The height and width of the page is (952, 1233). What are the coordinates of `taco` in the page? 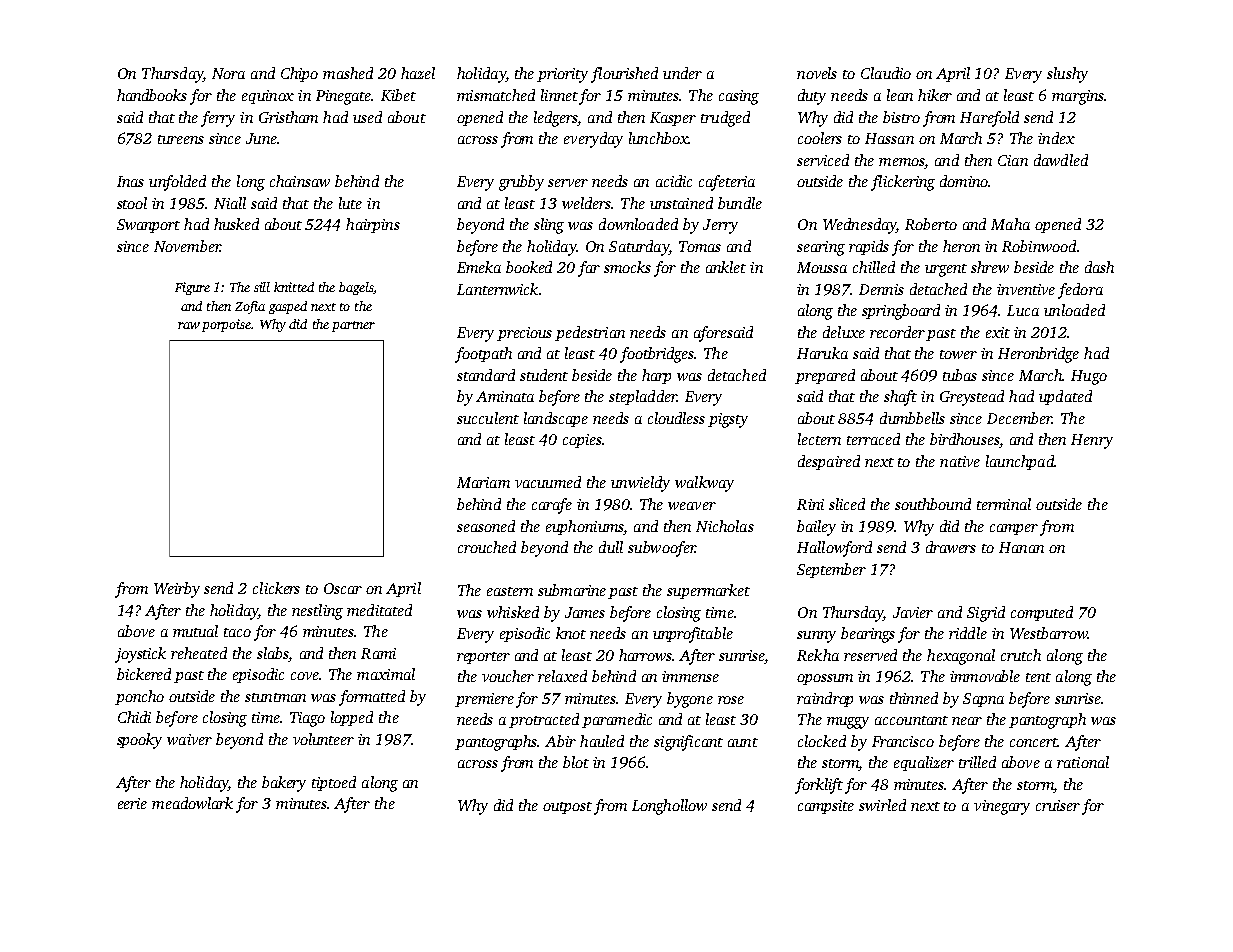 It's located at (237, 632).
